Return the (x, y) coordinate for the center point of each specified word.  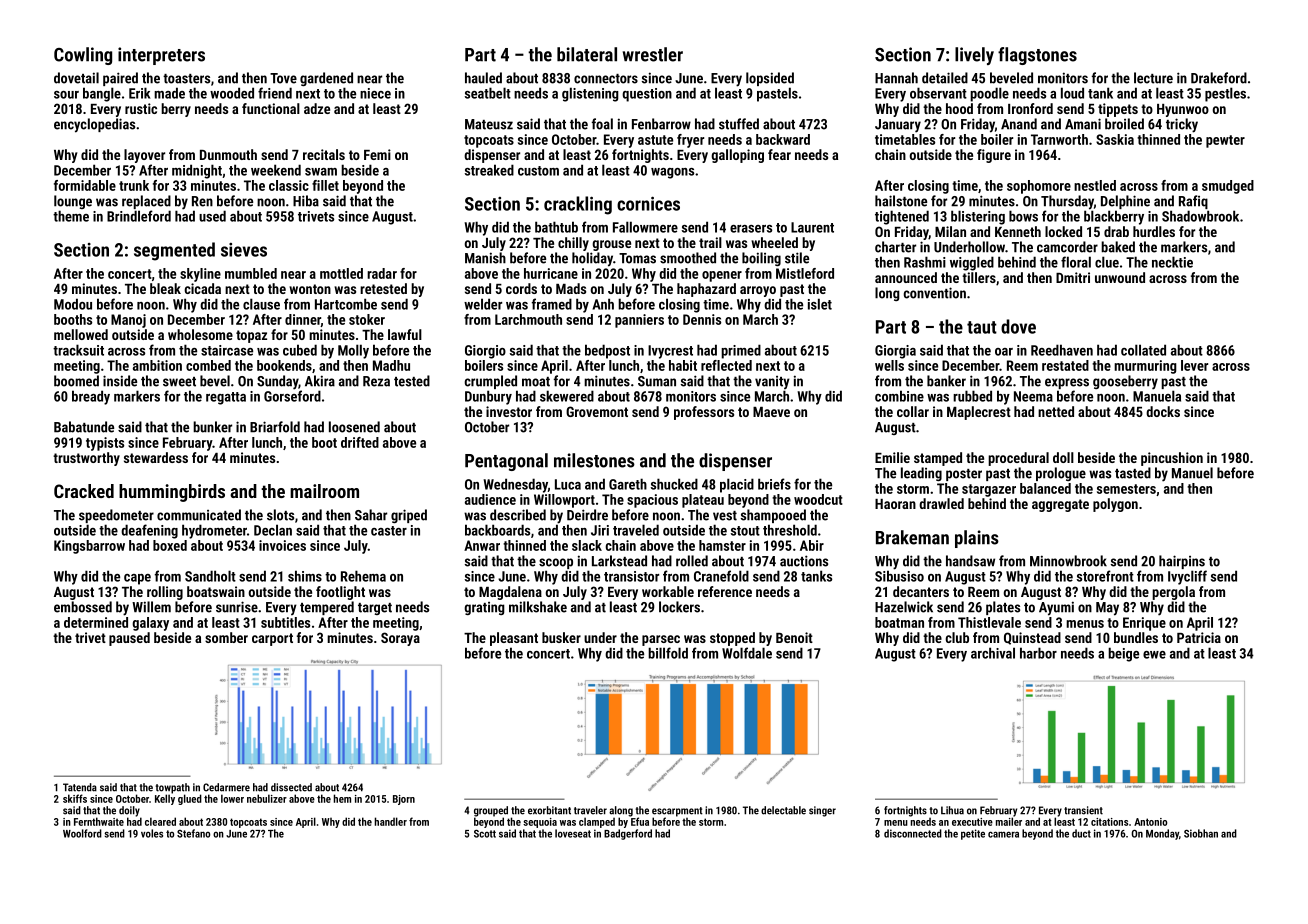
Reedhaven (1062, 350)
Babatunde (84, 427)
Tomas (637, 258)
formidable (85, 185)
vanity (772, 382)
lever (1194, 365)
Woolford (82, 833)
